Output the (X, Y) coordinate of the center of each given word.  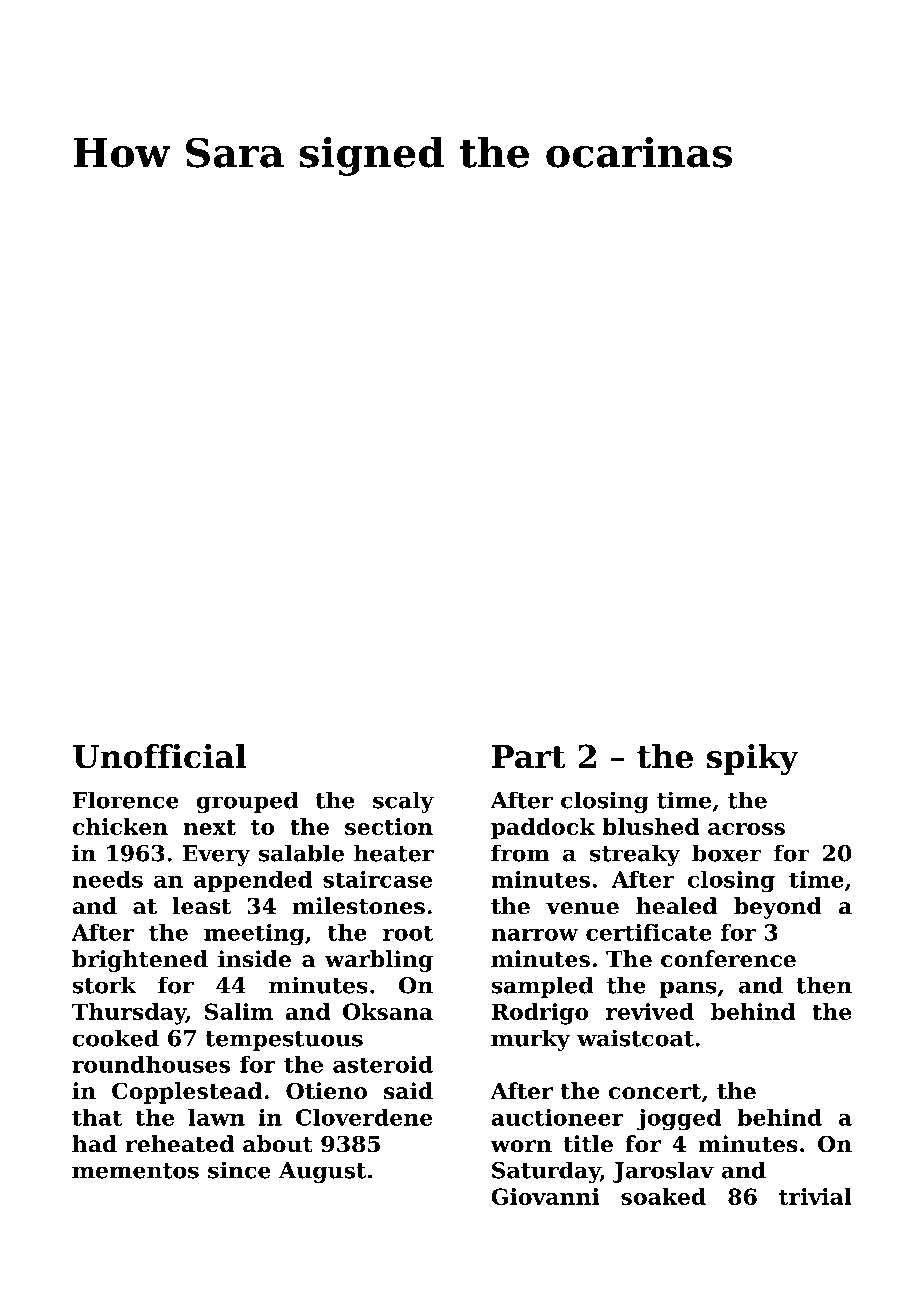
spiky (753, 759)
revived (650, 1011)
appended (253, 881)
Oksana (388, 1011)
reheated (179, 1144)
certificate (649, 932)
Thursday (129, 1014)
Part (529, 757)
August (322, 1172)
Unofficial (159, 756)
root (408, 933)
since (239, 1170)
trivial (815, 1196)
